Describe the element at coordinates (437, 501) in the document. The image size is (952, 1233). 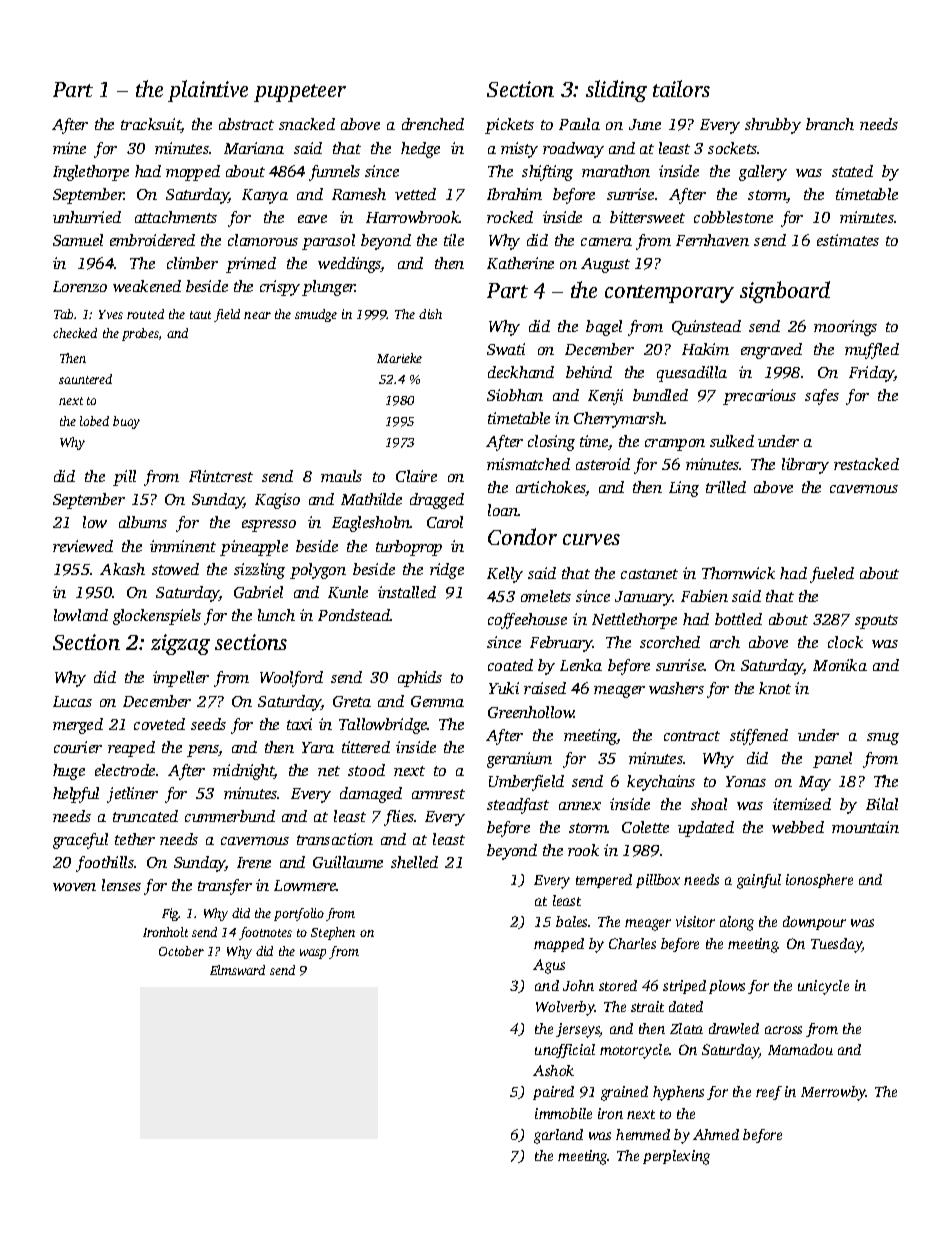
I see `dragged` at that location.
